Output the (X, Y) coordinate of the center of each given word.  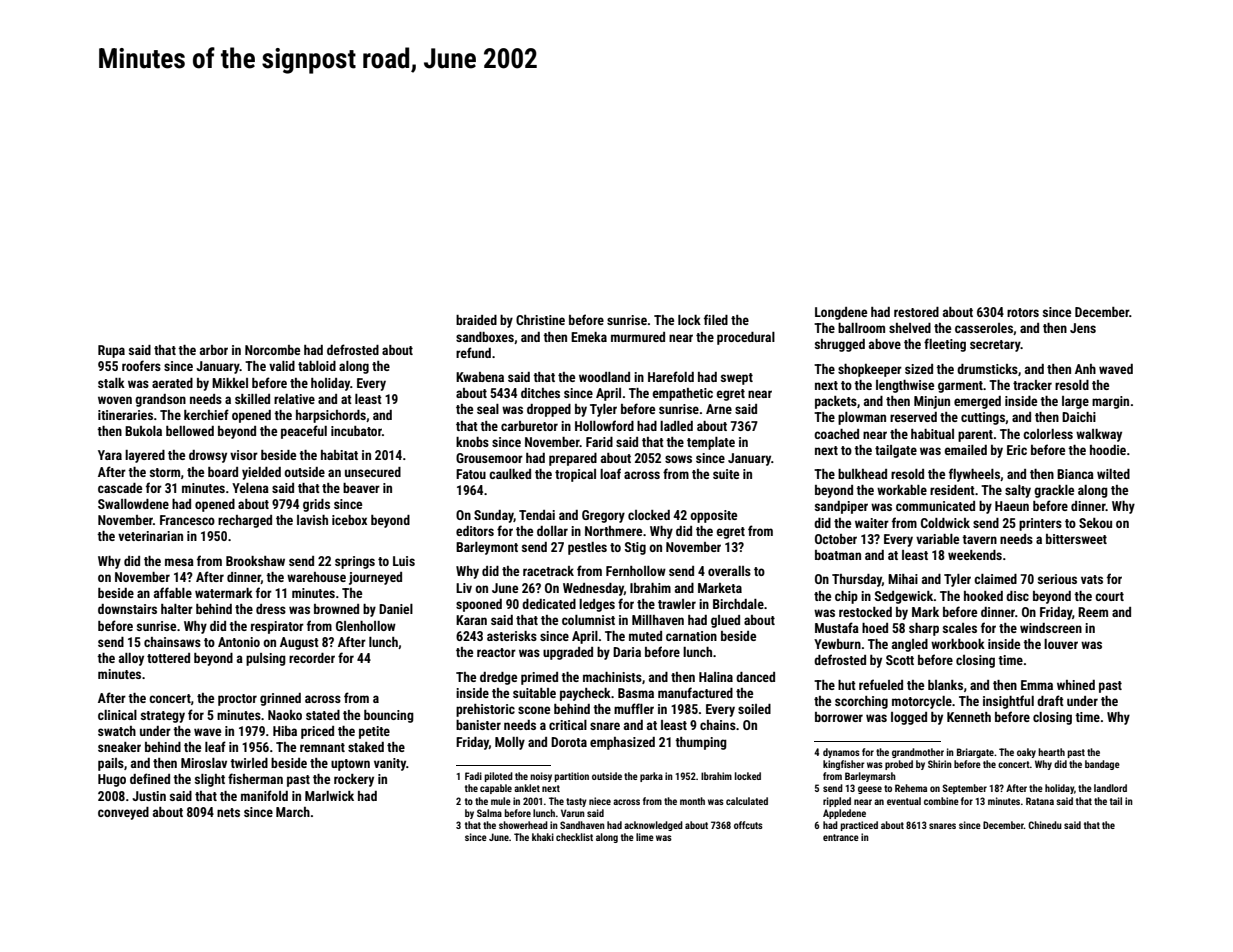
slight (210, 780)
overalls (729, 571)
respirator (277, 627)
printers (1040, 524)
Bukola (143, 431)
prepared (573, 459)
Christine (540, 320)
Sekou (1095, 523)
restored (916, 312)
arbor (214, 350)
